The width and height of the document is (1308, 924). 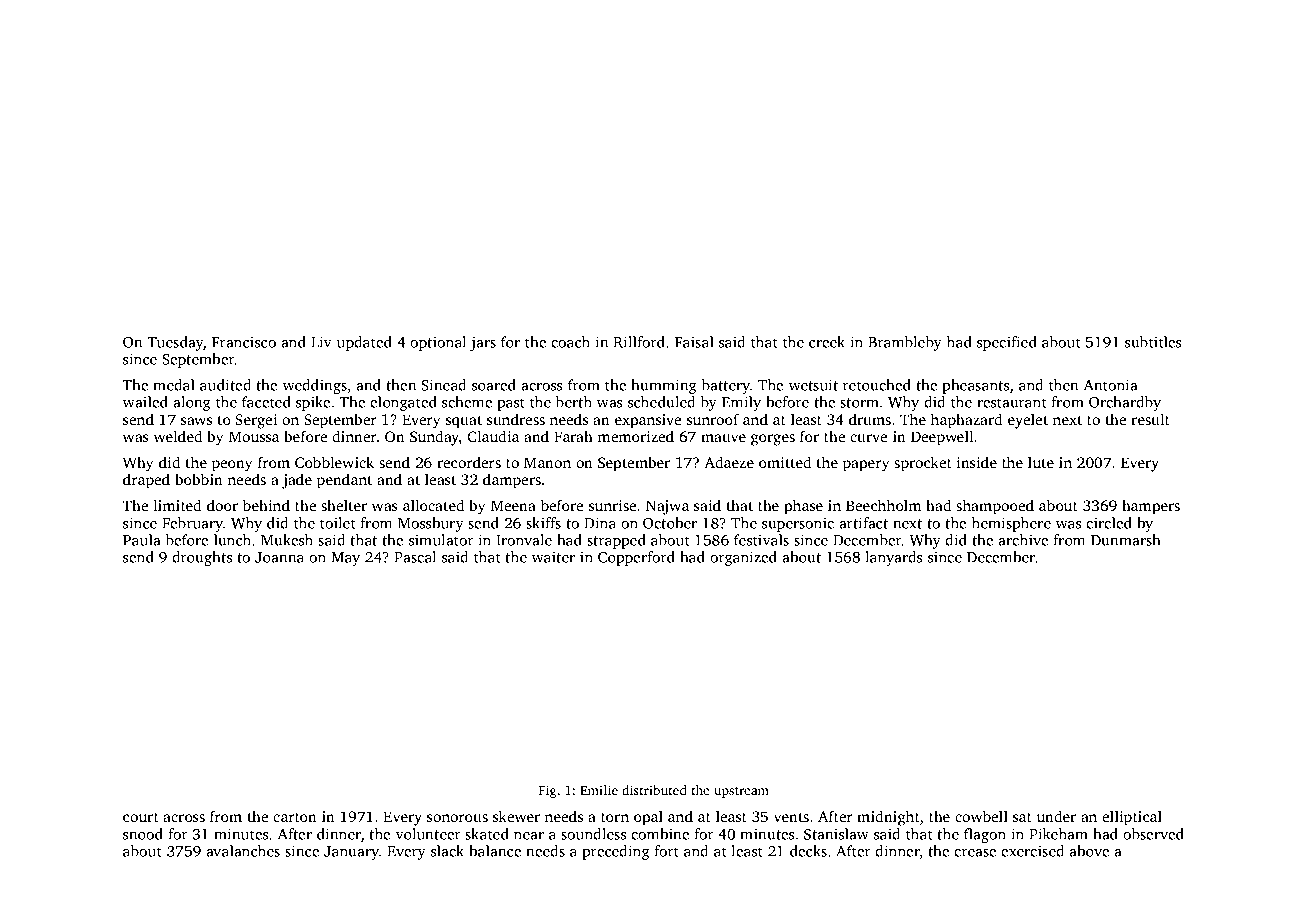 What do you see at coordinates (743, 558) in the document?
I see `organized` at bounding box center [743, 558].
